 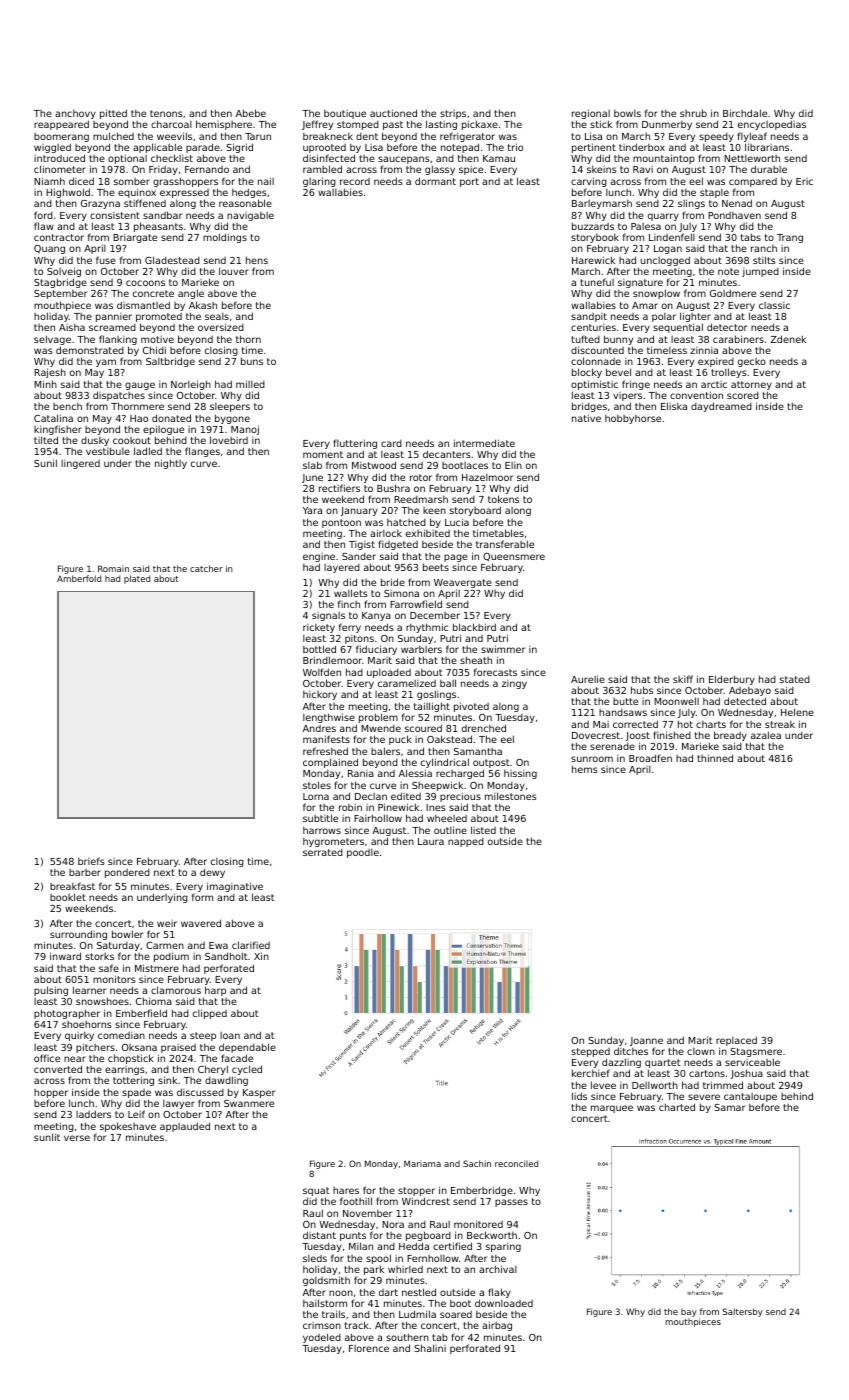 What do you see at coordinates (322, 1338) in the document?
I see `yodeled` at bounding box center [322, 1338].
